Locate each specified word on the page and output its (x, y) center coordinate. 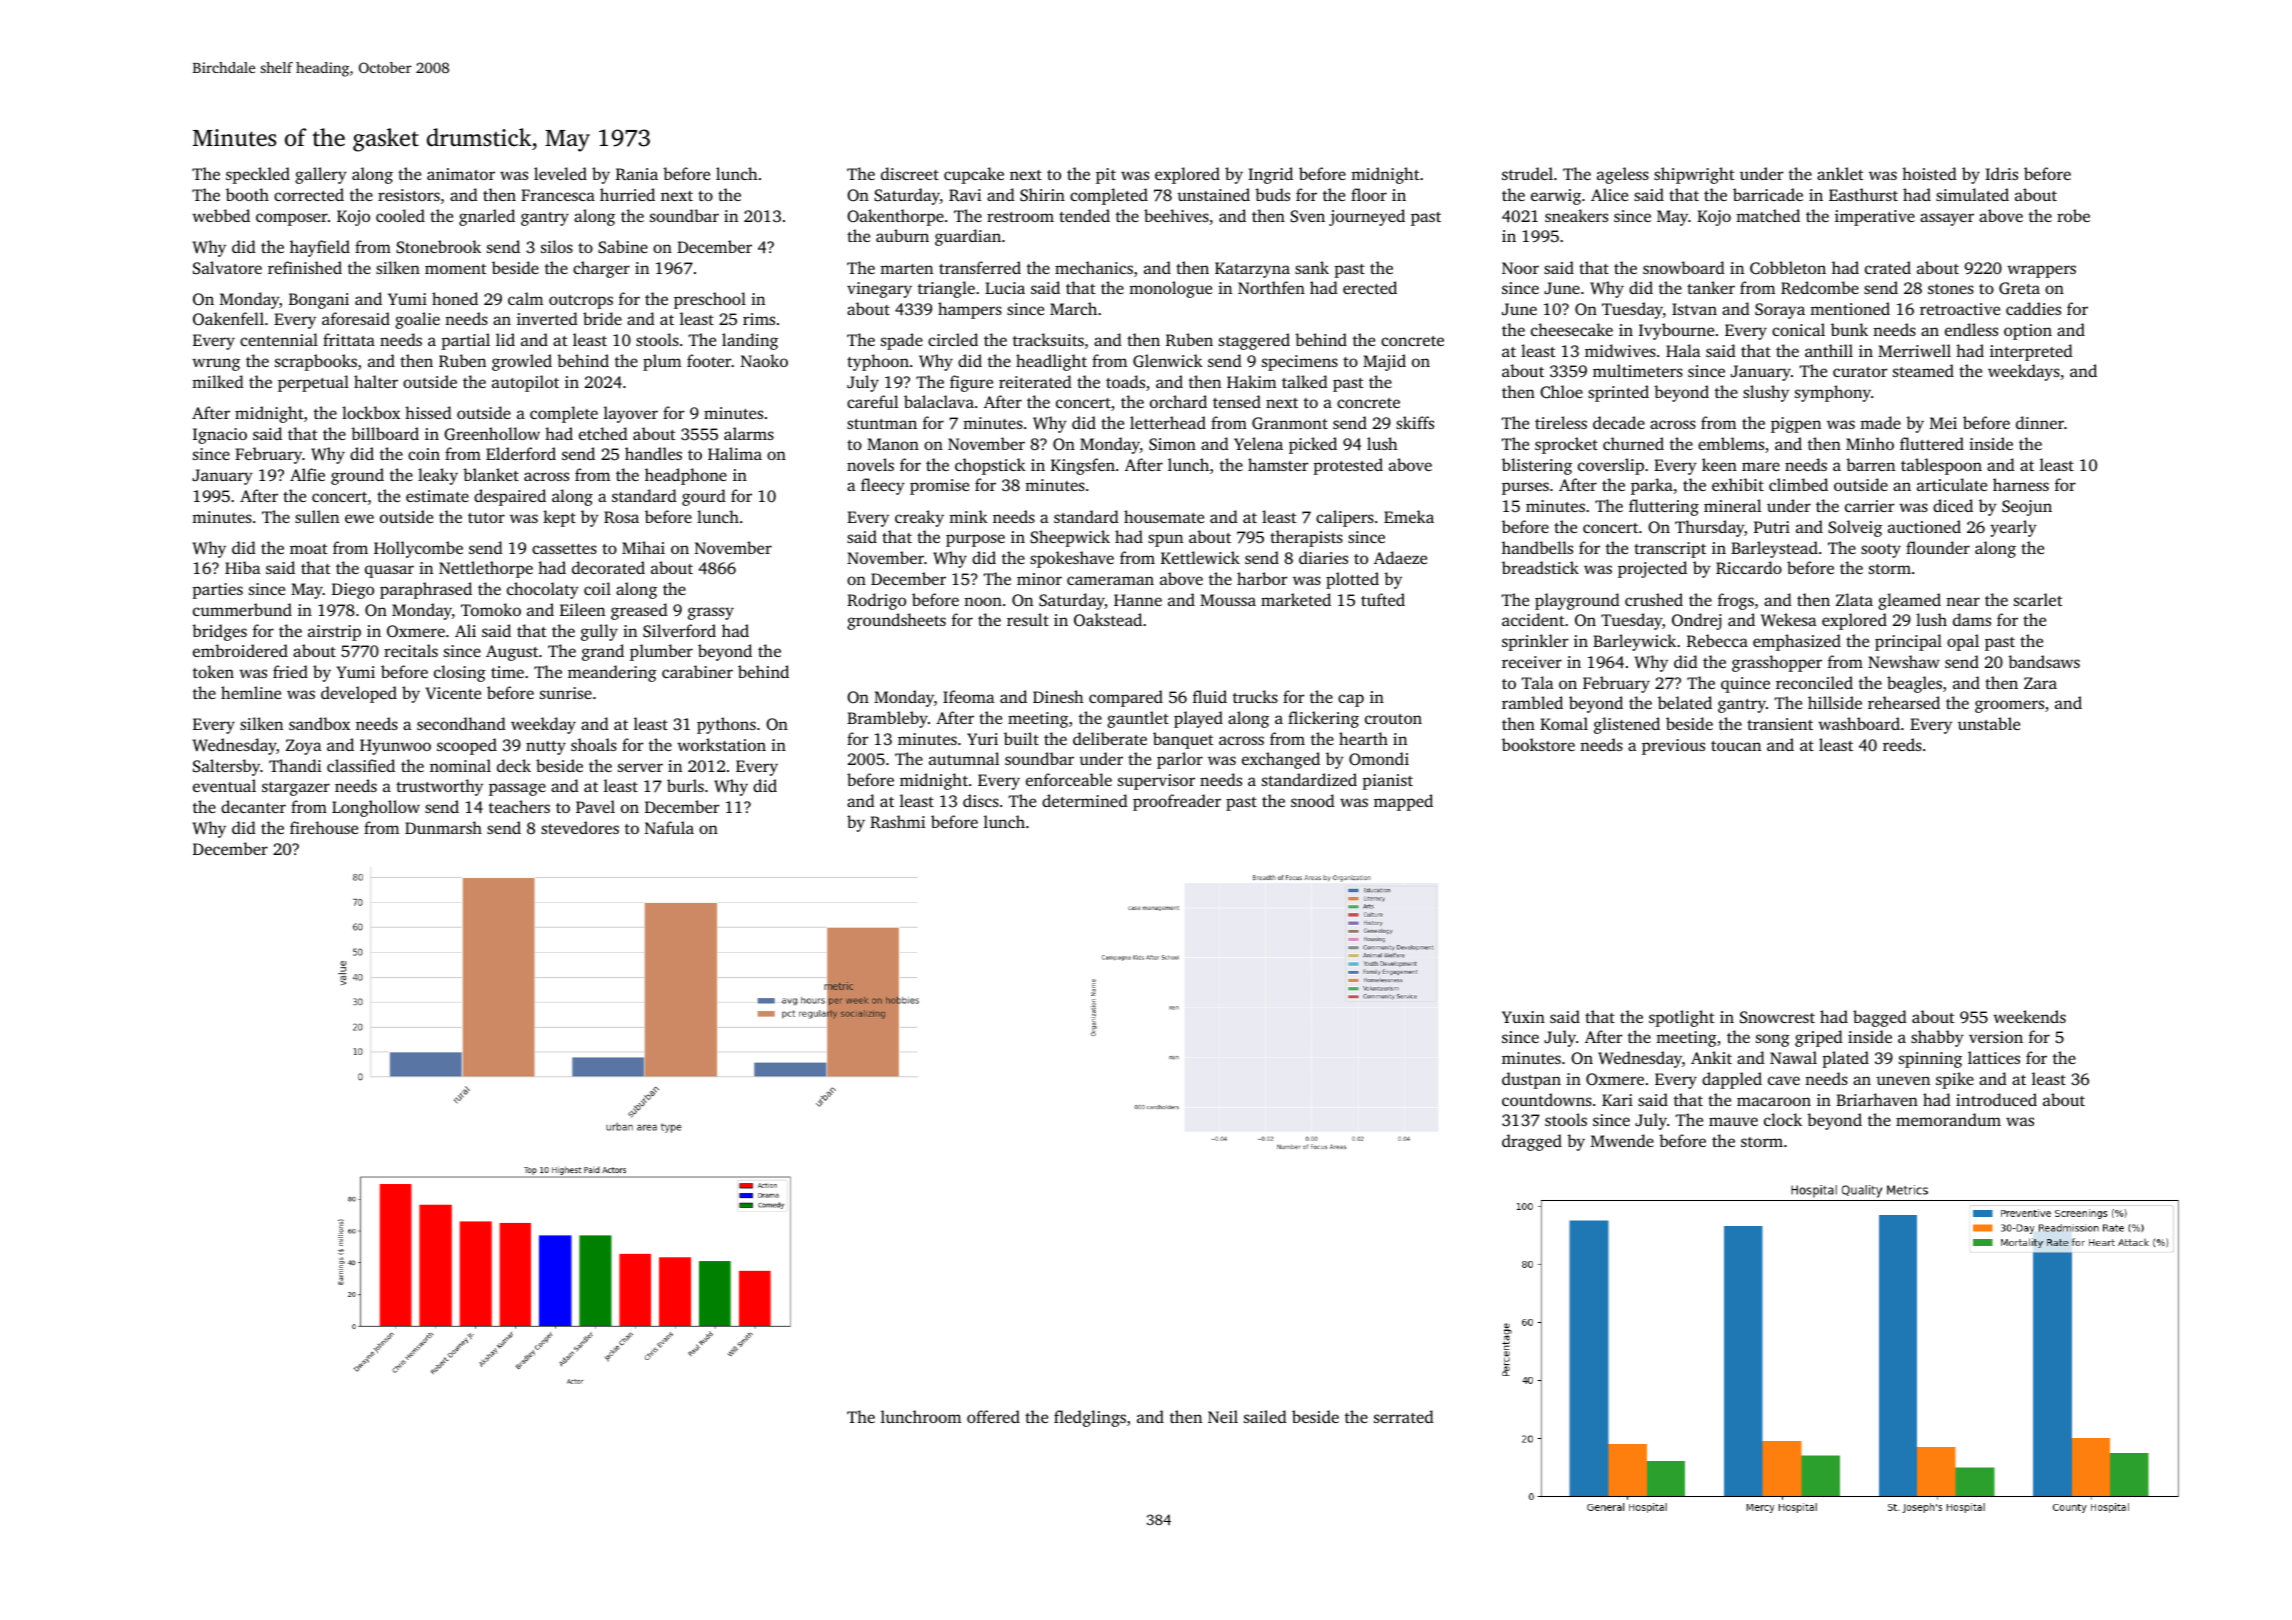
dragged (1532, 1142)
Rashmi (897, 821)
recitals (411, 650)
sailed (1265, 1416)
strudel (1527, 173)
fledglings (1090, 1418)
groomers (2009, 706)
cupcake (974, 175)
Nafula (669, 827)
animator (461, 174)
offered (993, 1416)
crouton (1393, 719)
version (1996, 1037)
